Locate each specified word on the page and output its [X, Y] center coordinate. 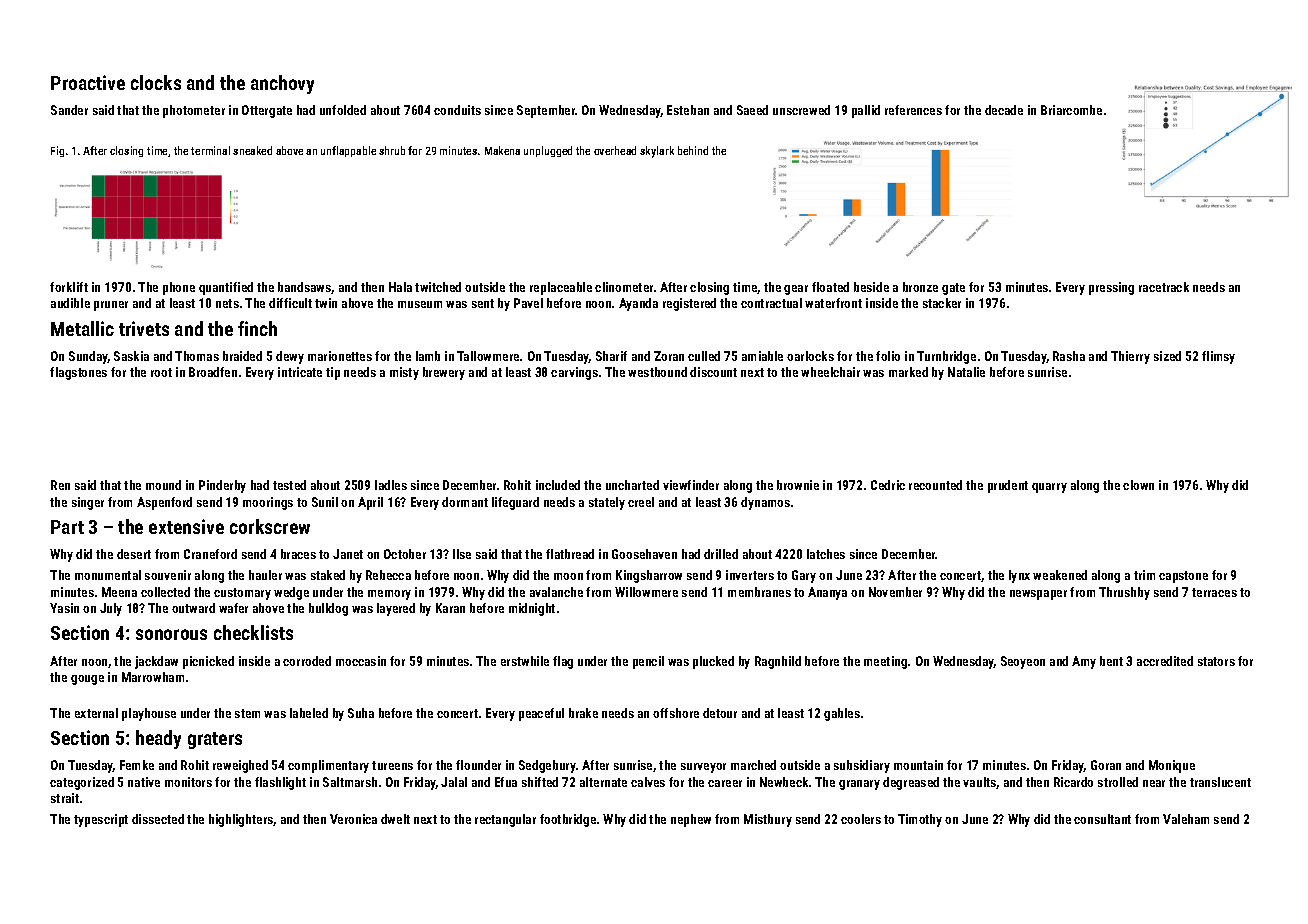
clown [1138, 485]
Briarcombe [1071, 110]
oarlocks [810, 356]
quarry [1049, 488]
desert [134, 554]
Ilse [462, 554]
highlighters [241, 820]
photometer [194, 111]
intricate [300, 372]
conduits [457, 110]
